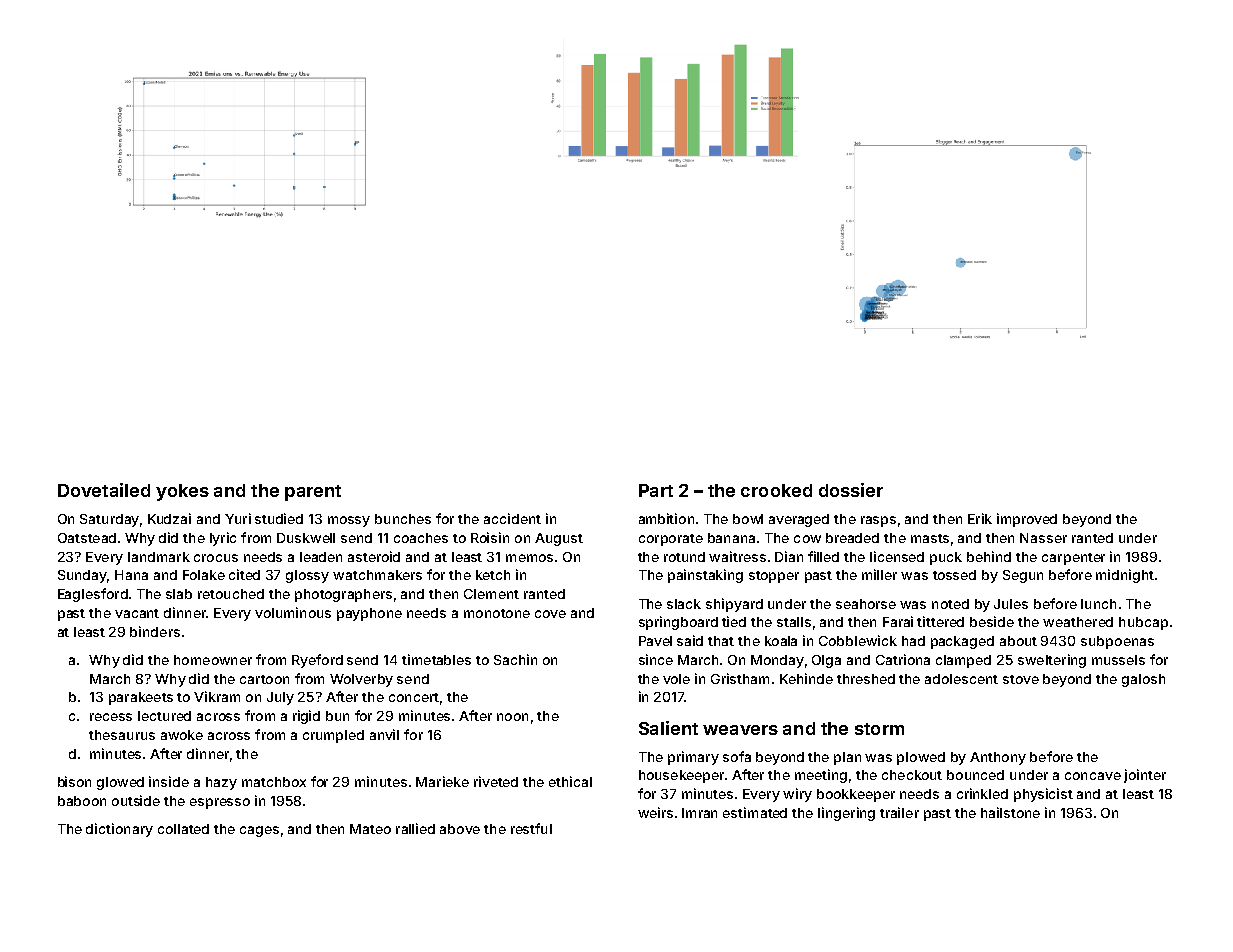  What do you see at coordinates (1143, 680) in the screenshot?
I see `galosh` at bounding box center [1143, 680].
